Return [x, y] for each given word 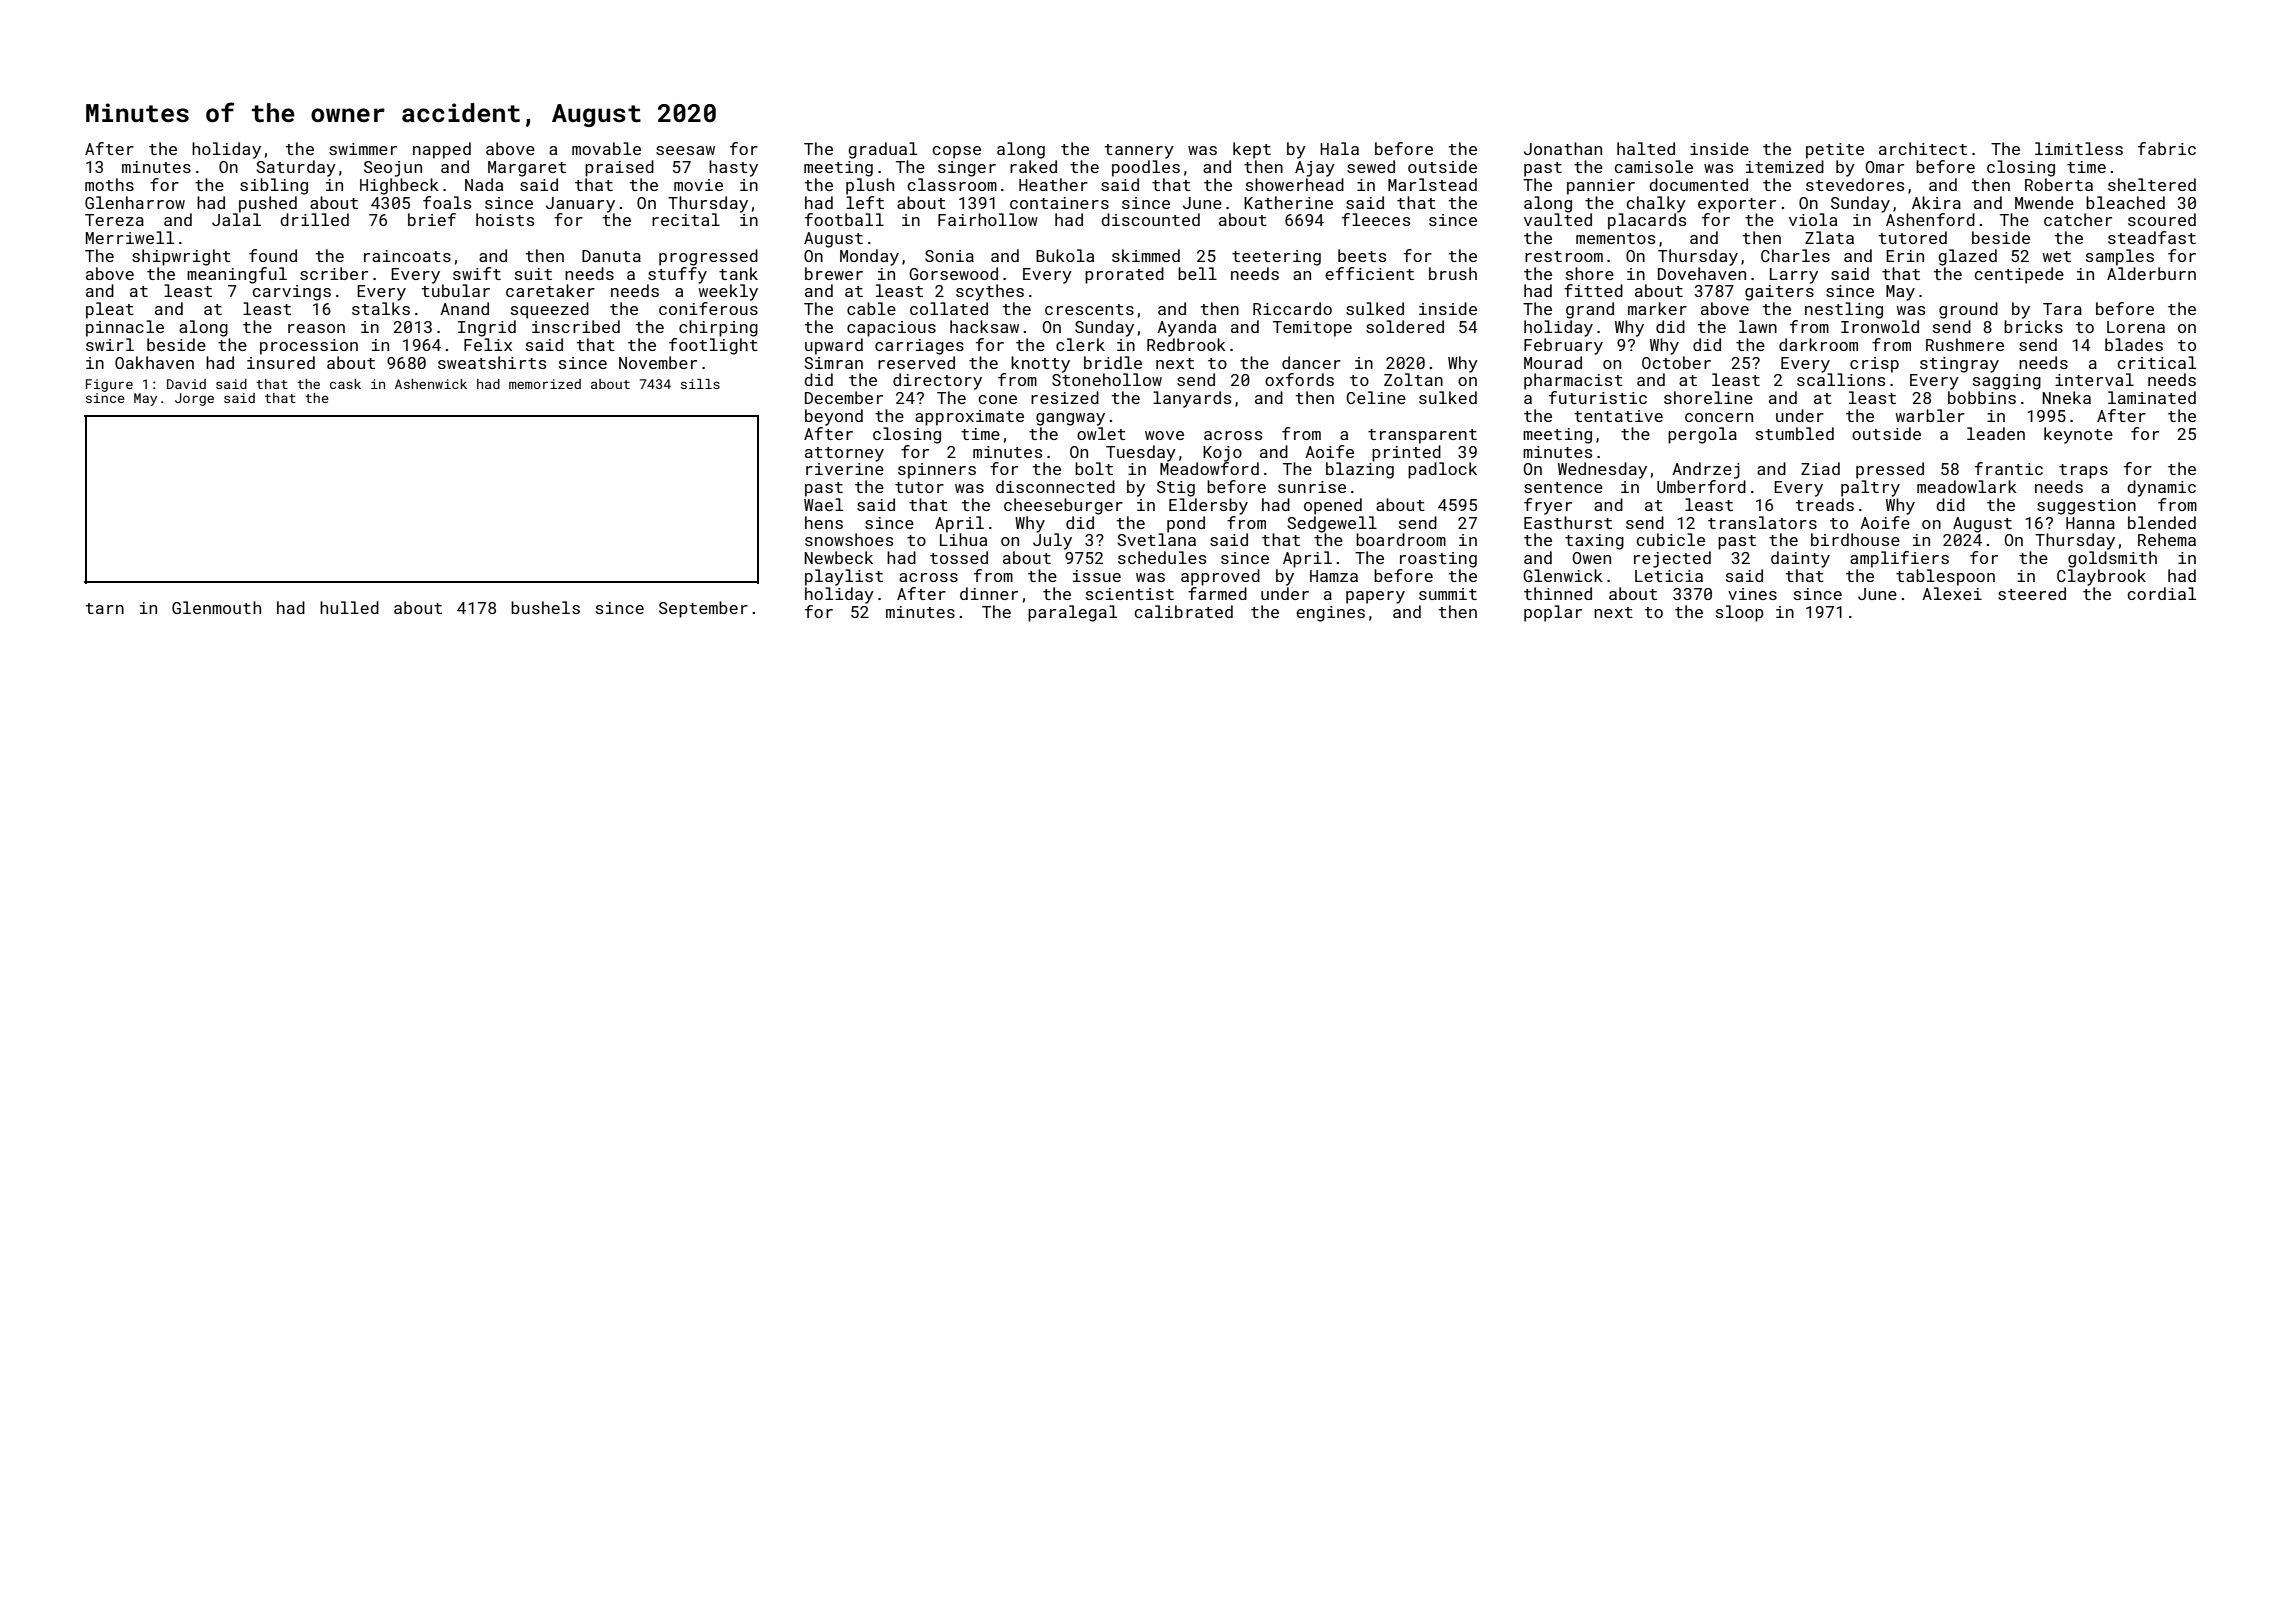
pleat [110, 310]
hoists [505, 219]
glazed [1967, 257]
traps [2083, 471]
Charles [1795, 255]
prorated [1124, 275]
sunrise [1312, 487]
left [865, 202]
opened [1333, 506]
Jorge [194, 399]
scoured [2162, 219]
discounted [1150, 219]
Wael [823, 504]
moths [109, 184]
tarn [105, 608]
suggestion [2086, 507]
